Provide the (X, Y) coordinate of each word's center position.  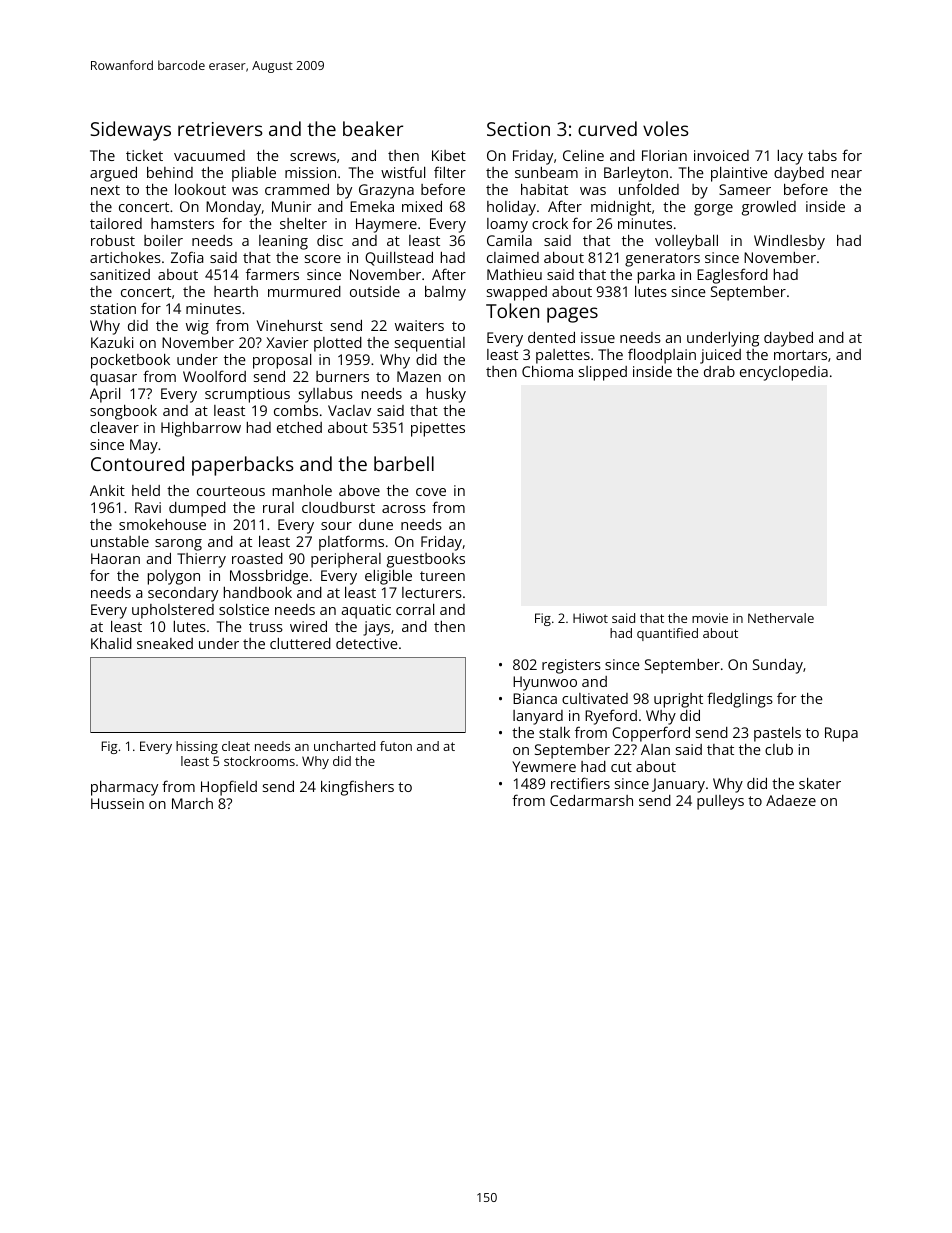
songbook (123, 412)
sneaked (165, 643)
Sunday (778, 666)
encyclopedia (784, 373)
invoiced (721, 155)
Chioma (547, 371)
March (192, 803)
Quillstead (399, 259)
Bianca (535, 698)
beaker (373, 128)
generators (662, 260)
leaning (283, 242)
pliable (254, 174)
